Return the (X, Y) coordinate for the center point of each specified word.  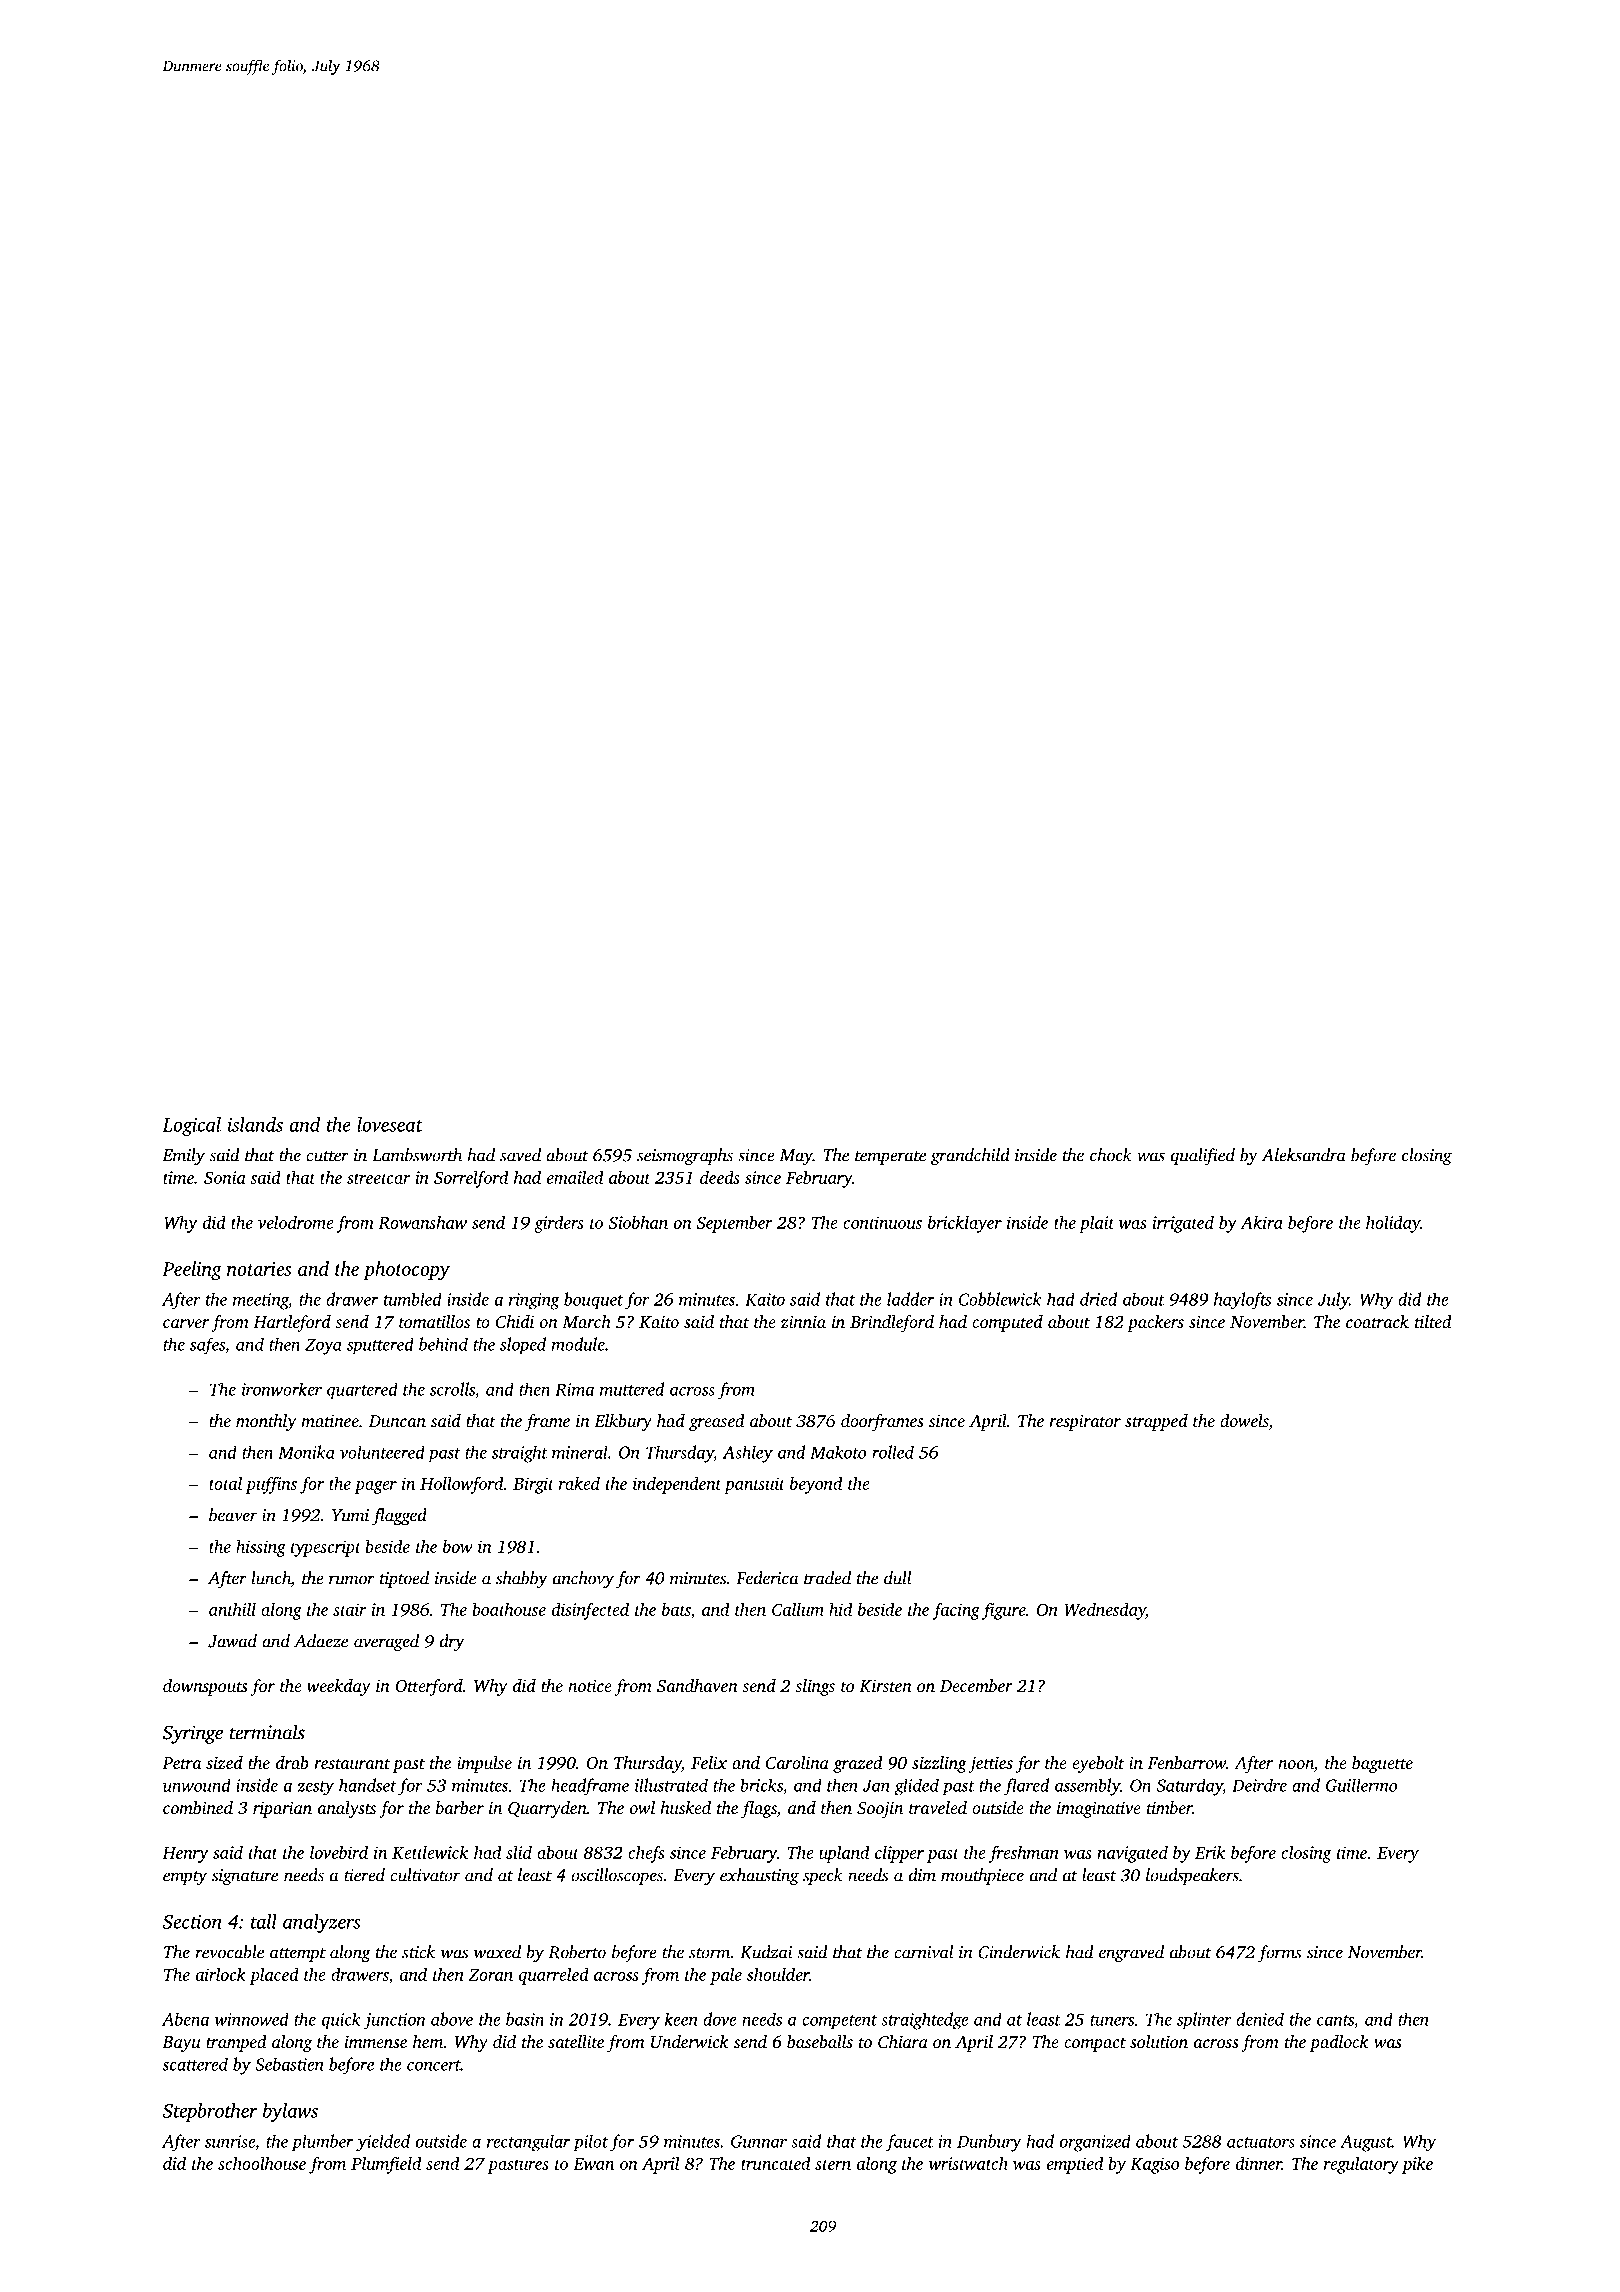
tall (264, 1921)
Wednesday (1105, 1611)
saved (520, 1155)
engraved (1131, 1954)
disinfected (590, 1611)
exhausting (759, 1876)
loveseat (390, 1124)
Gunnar (759, 2141)
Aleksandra (1304, 1155)
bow (458, 1546)
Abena (185, 2019)
